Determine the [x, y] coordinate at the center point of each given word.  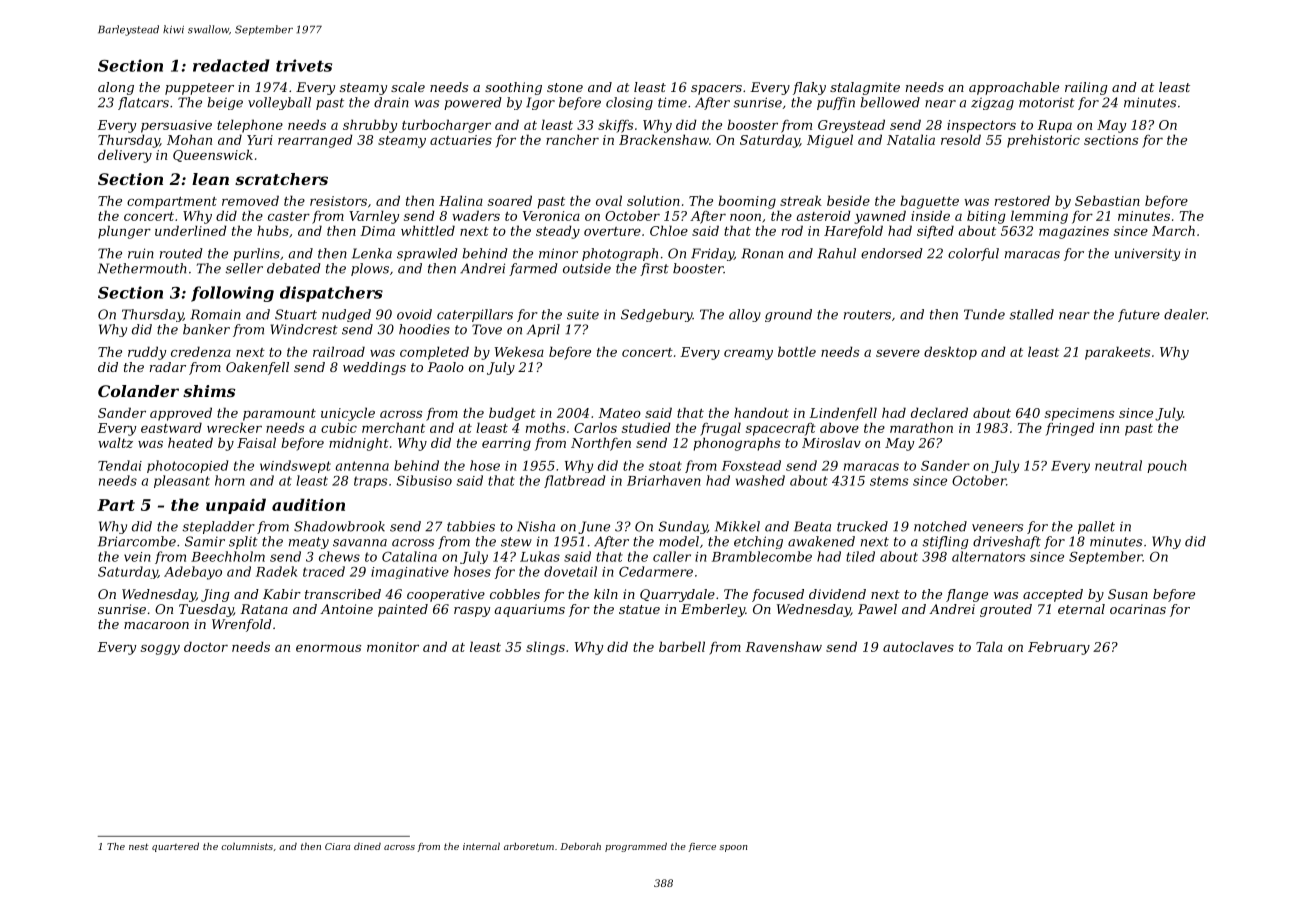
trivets [304, 65]
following [232, 294]
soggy [160, 649]
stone [565, 87]
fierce [702, 847]
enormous [328, 648]
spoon [733, 848]
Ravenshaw [783, 646]
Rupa [1054, 126]
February [1059, 648]
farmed [533, 269]
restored [1022, 200]
